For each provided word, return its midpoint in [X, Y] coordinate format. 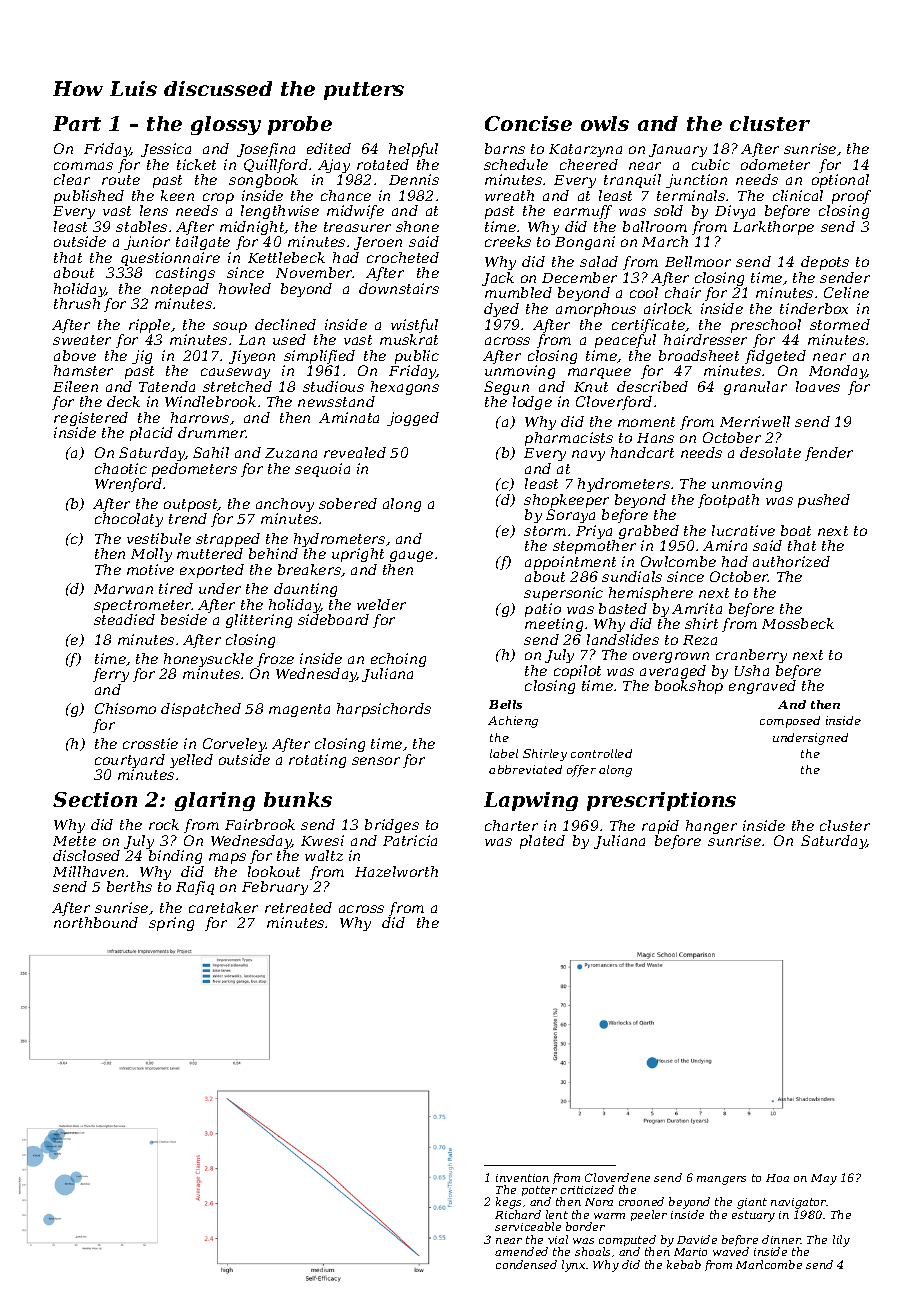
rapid [660, 827]
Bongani [585, 243]
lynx [573, 1266]
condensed [526, 1264]
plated [542, 842]
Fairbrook [260, 824]
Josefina [266, 150]
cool [644, 292]
